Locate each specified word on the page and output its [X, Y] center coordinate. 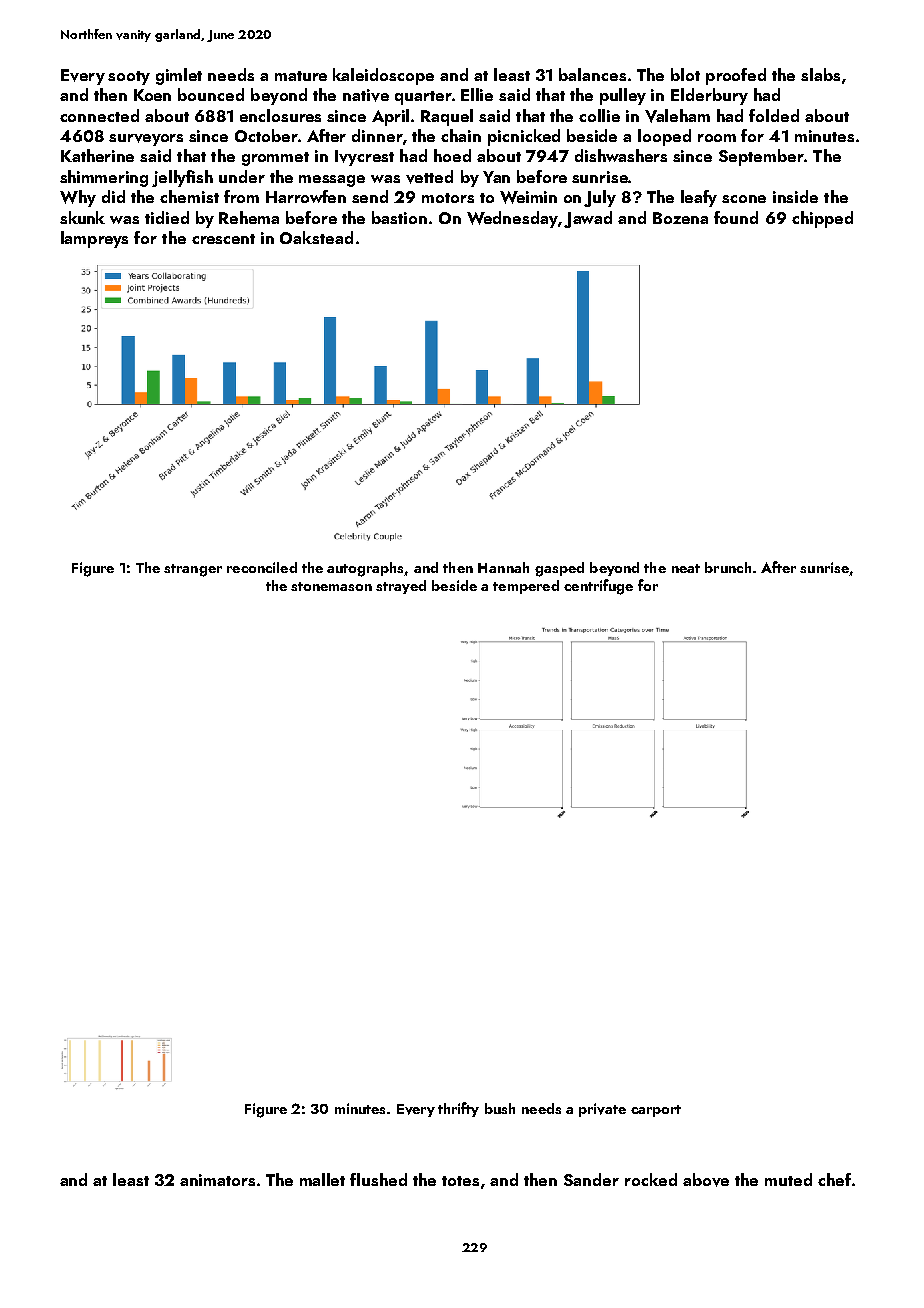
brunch [728, 567]
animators [217, 1180]
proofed [736, 76]
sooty [129, 78]
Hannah [503, 567]
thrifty [458, 1109]
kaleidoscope [383, 76]
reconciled [262, 567]
